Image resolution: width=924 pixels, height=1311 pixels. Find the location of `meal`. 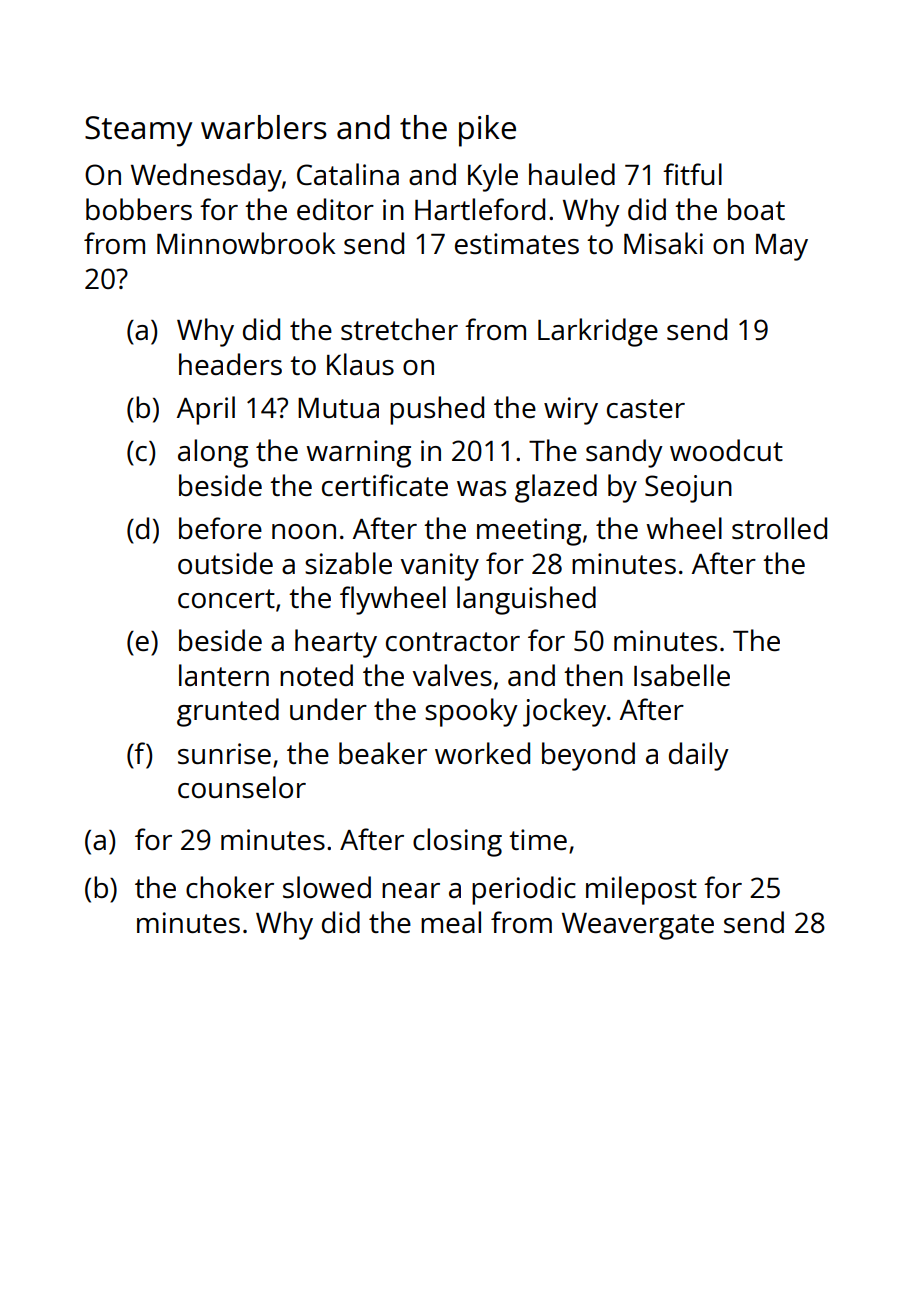

meal is located at coordinates (451, 922).
